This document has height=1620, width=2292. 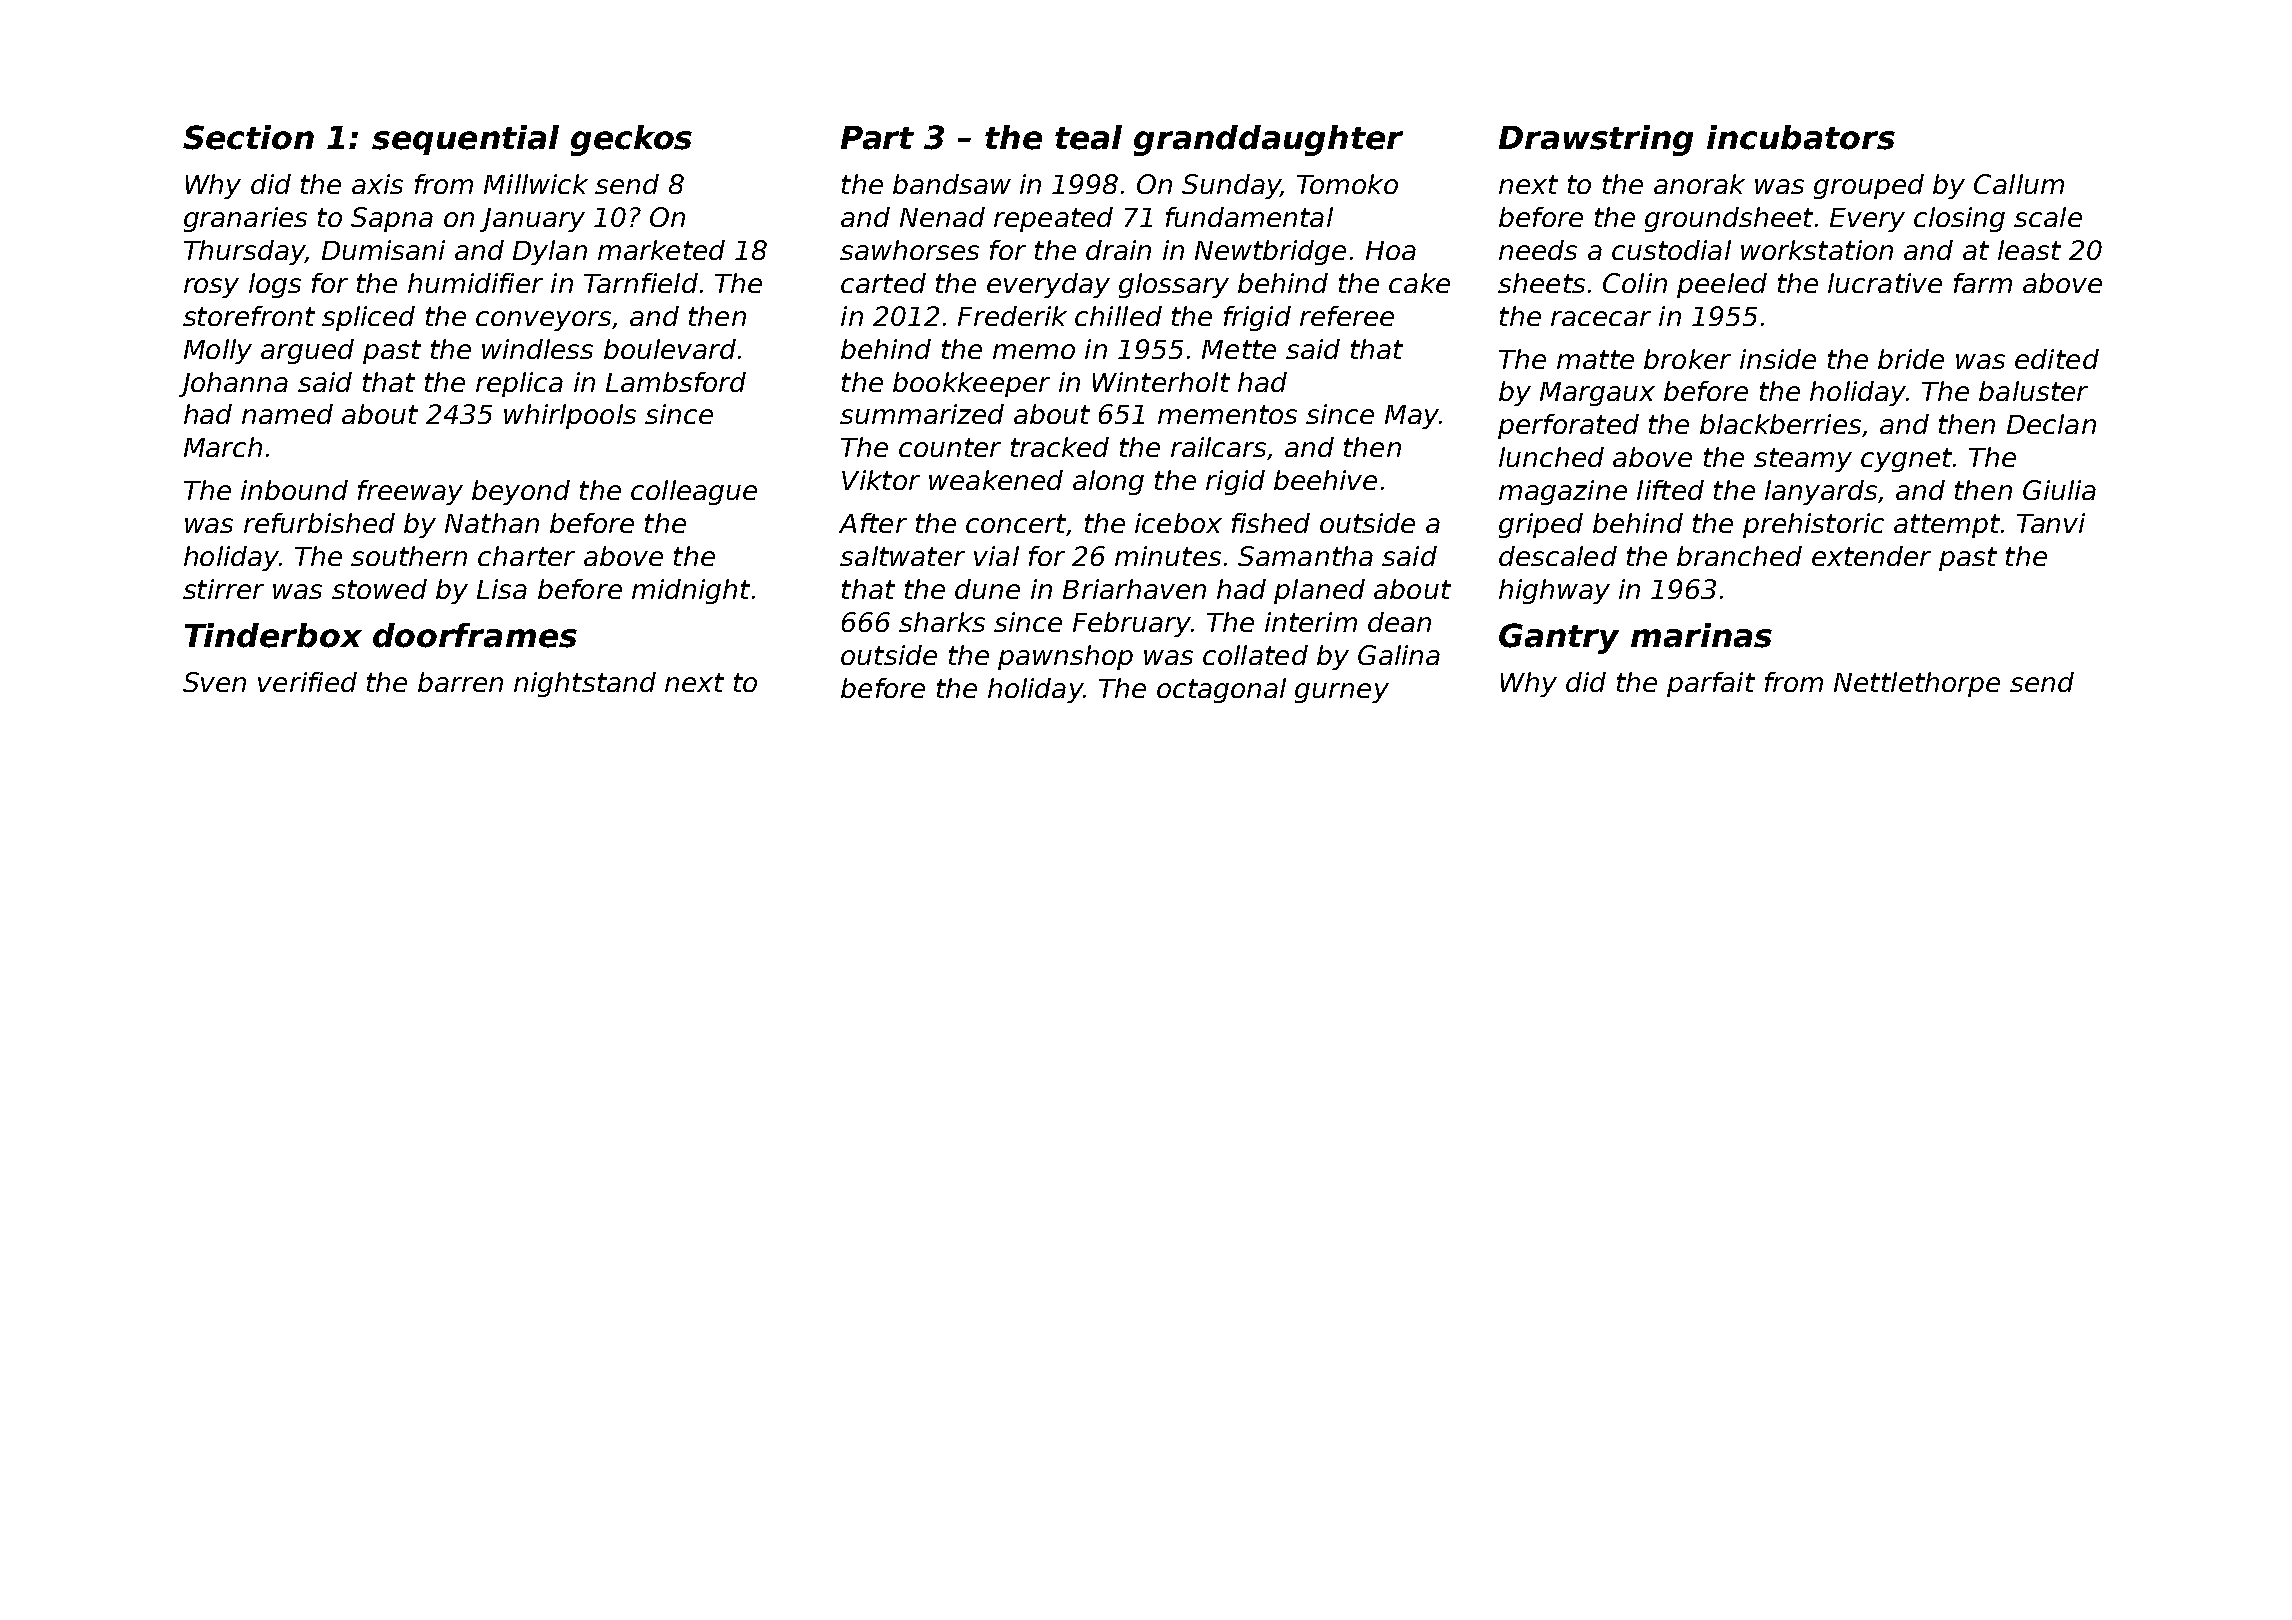 What do you see at coordinates (1065, 657) in the document?
I see `pawnshop` at bounding box center [1065, 657].
